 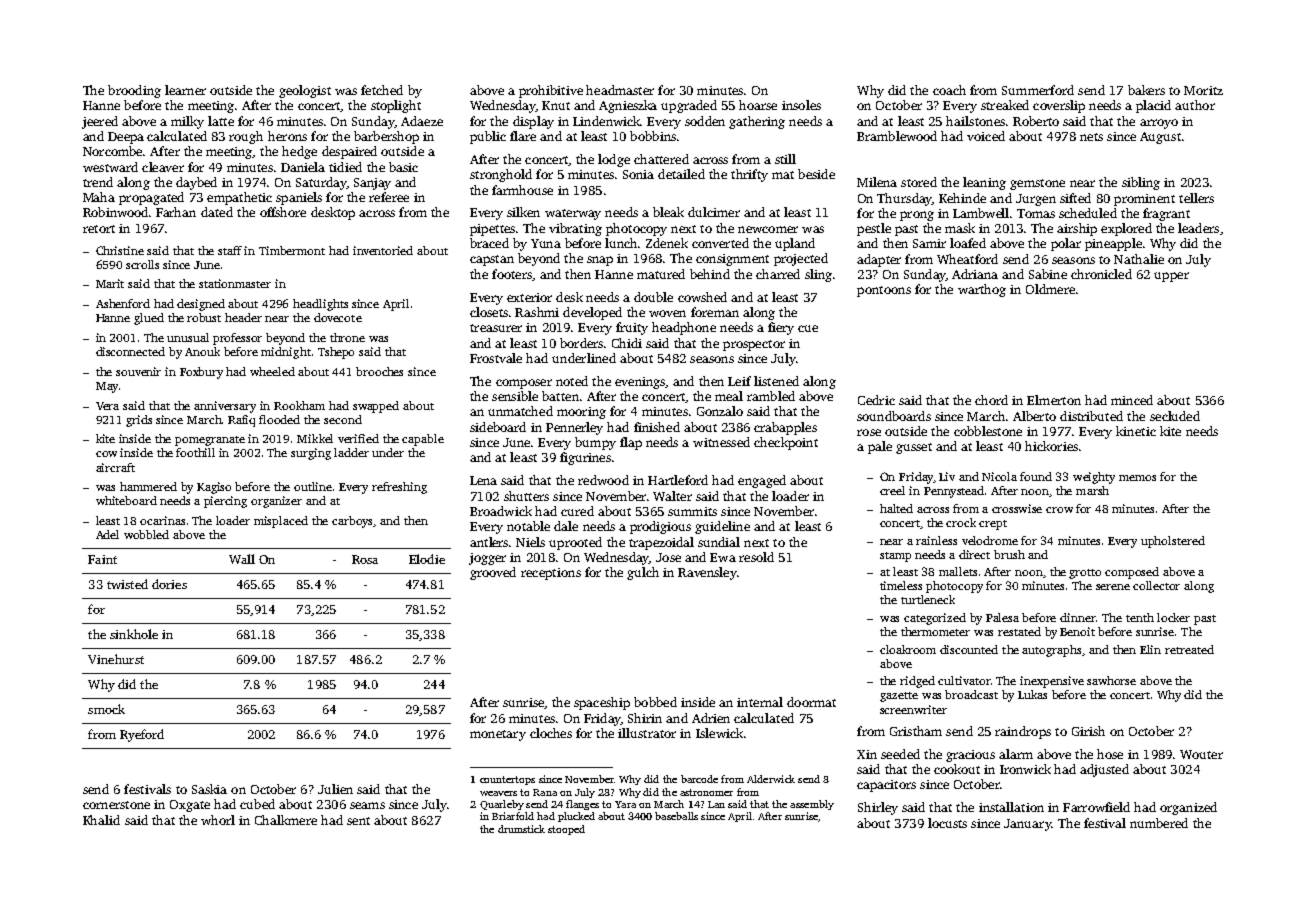 What do you see at coordinates (498, 427) in the screenshot?
I see `sideboard` at bounding box center [498, 427].
